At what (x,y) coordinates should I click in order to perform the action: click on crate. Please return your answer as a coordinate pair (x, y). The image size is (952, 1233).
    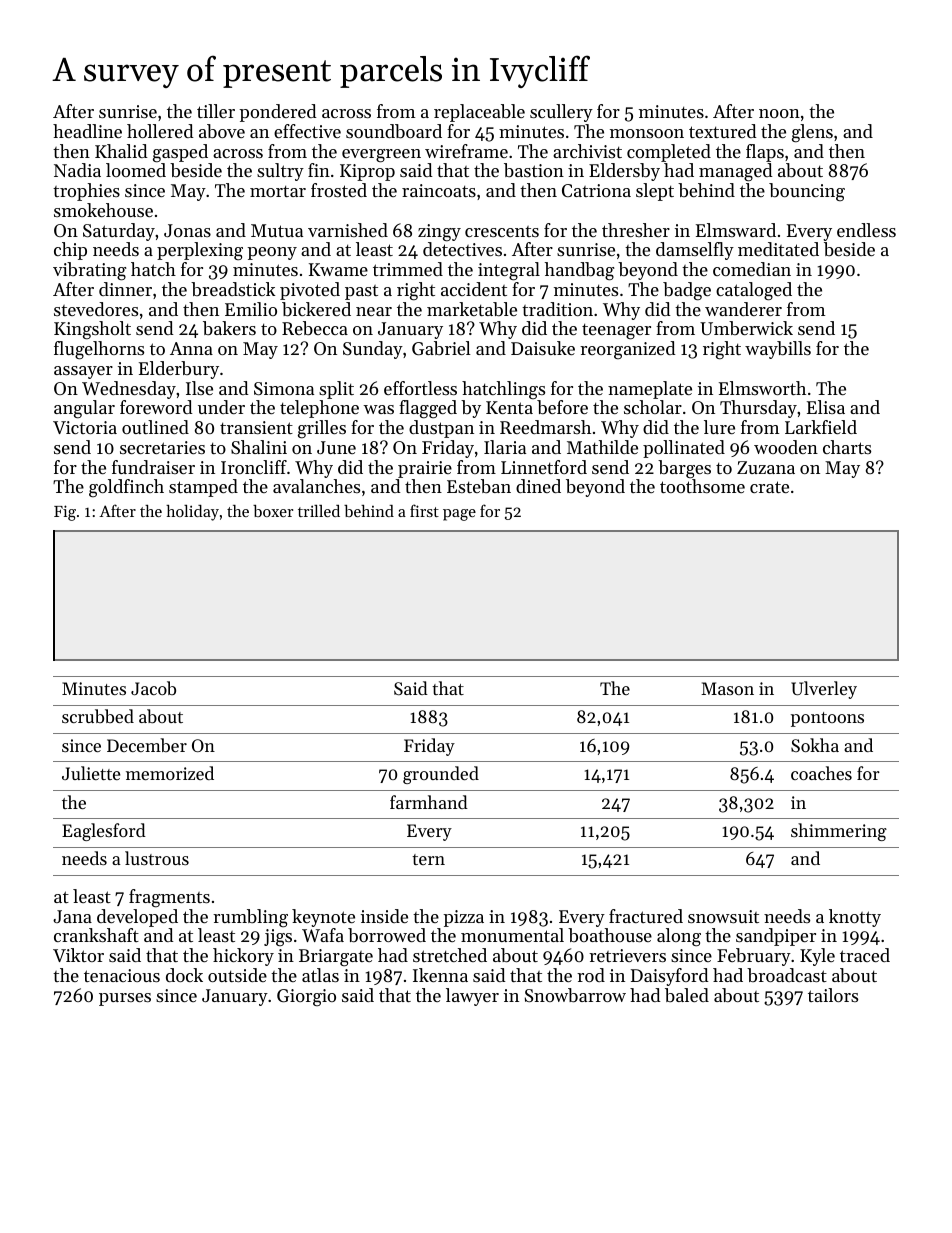
    Looking at the image, I should click on (769, 487).
